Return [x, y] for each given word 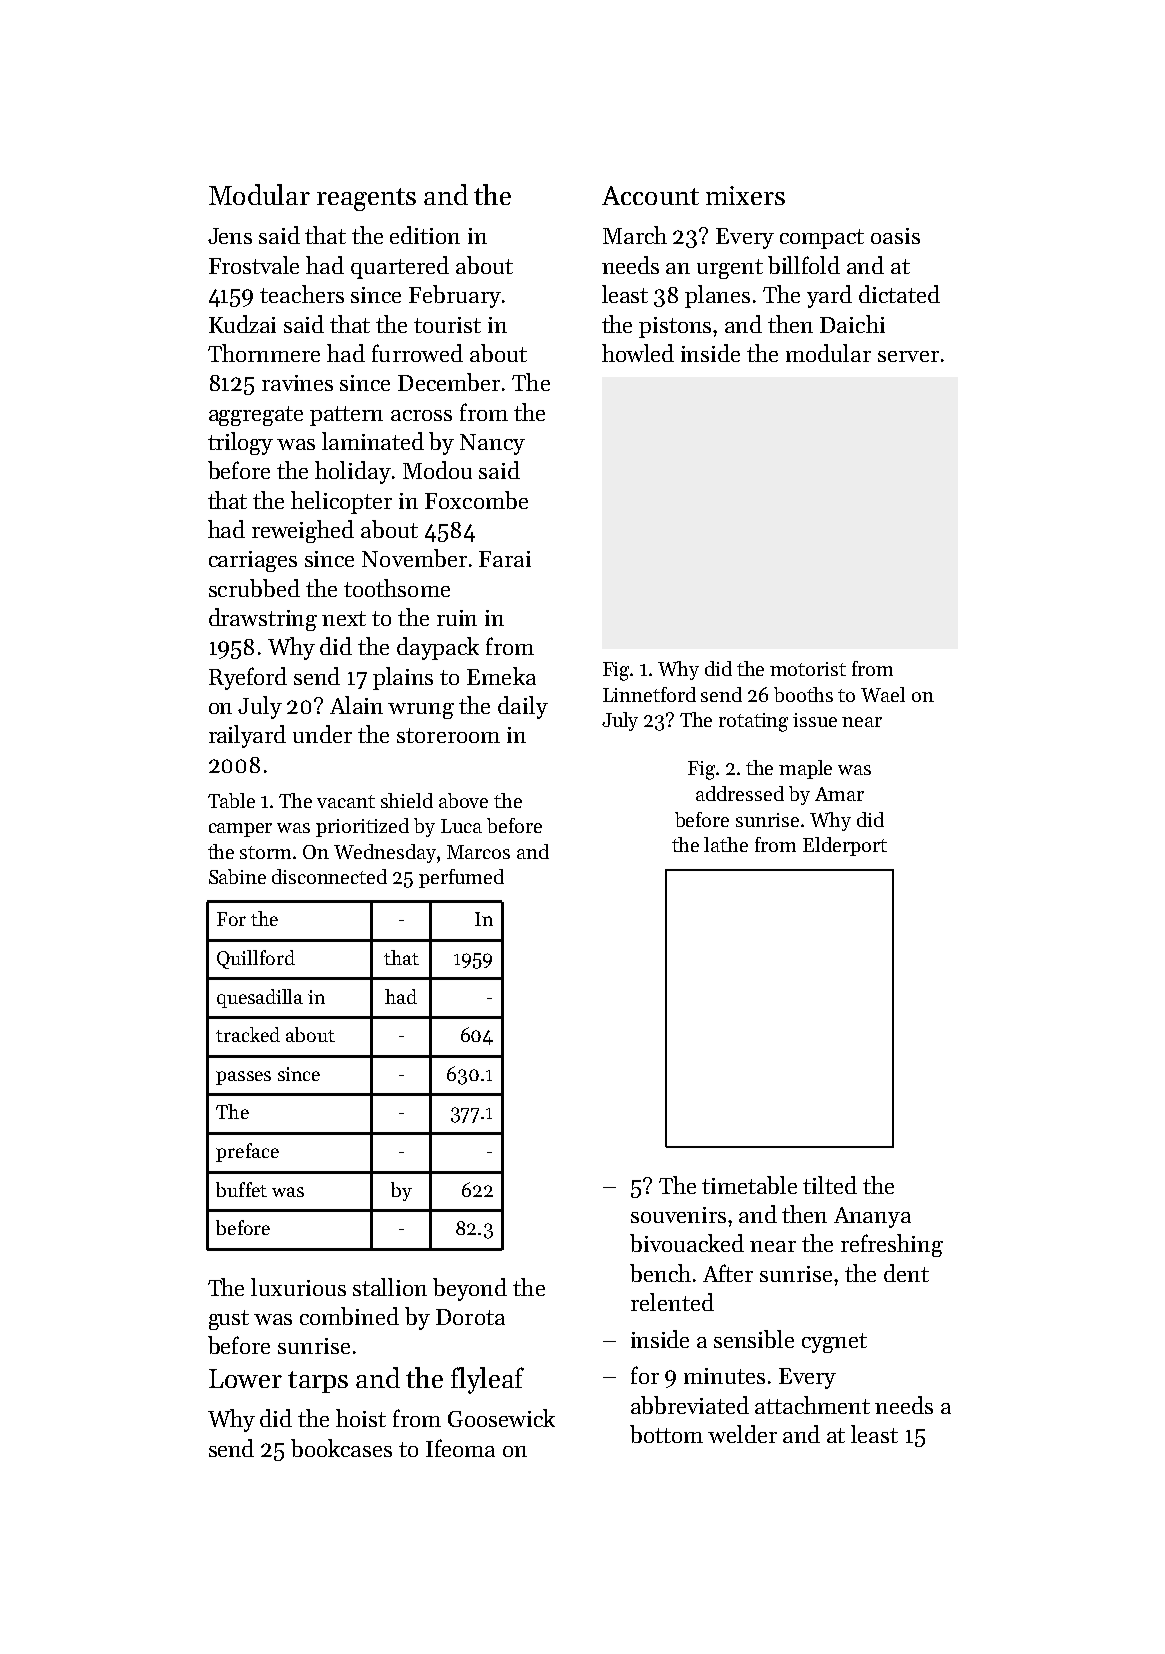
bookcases [341, 1448]
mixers [745, 195]
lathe [726, 844]
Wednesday [385, 853]
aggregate [256, 416]
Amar [839, 794]
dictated [899, 294]
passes [243, 1078]
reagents [366, 199]
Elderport [845, 846]
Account [650, 195]
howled [638, 353]
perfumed [461, 878]
